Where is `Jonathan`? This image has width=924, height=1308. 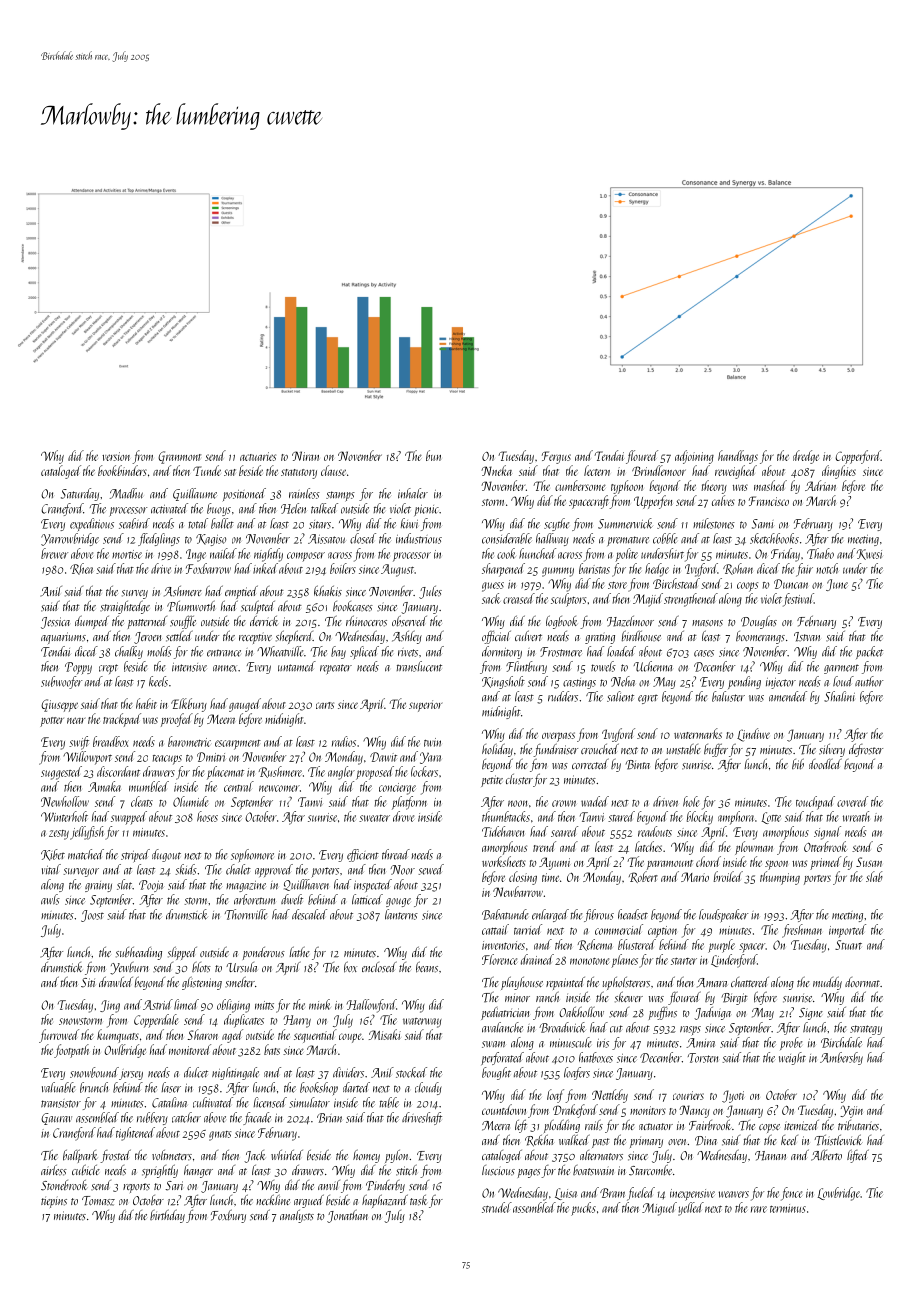
Jonathan is located at coordinates (347, 1216).
